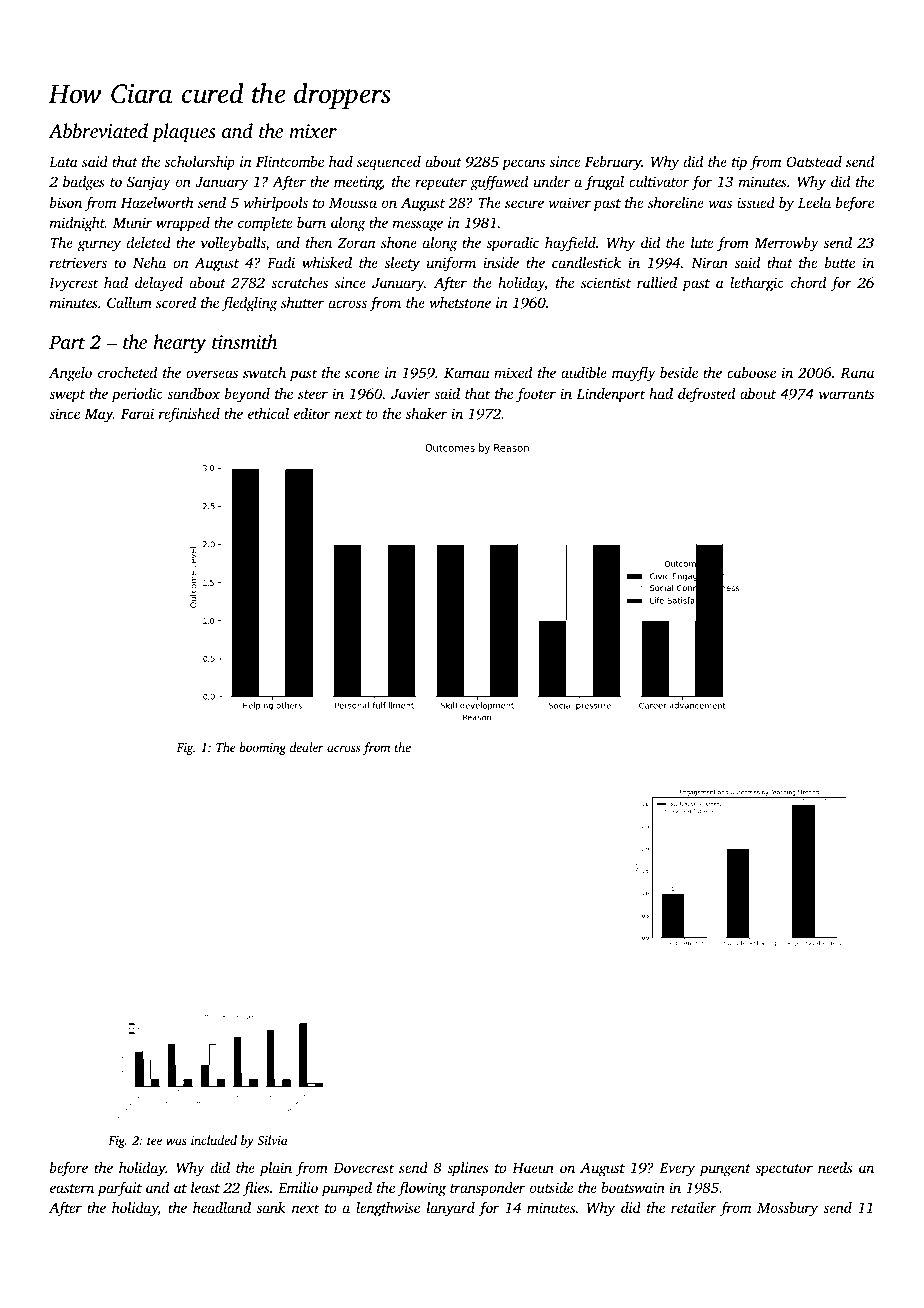  Describe the element at coordinates (702, 242) in the screenshot. I see `lute` at that location.
